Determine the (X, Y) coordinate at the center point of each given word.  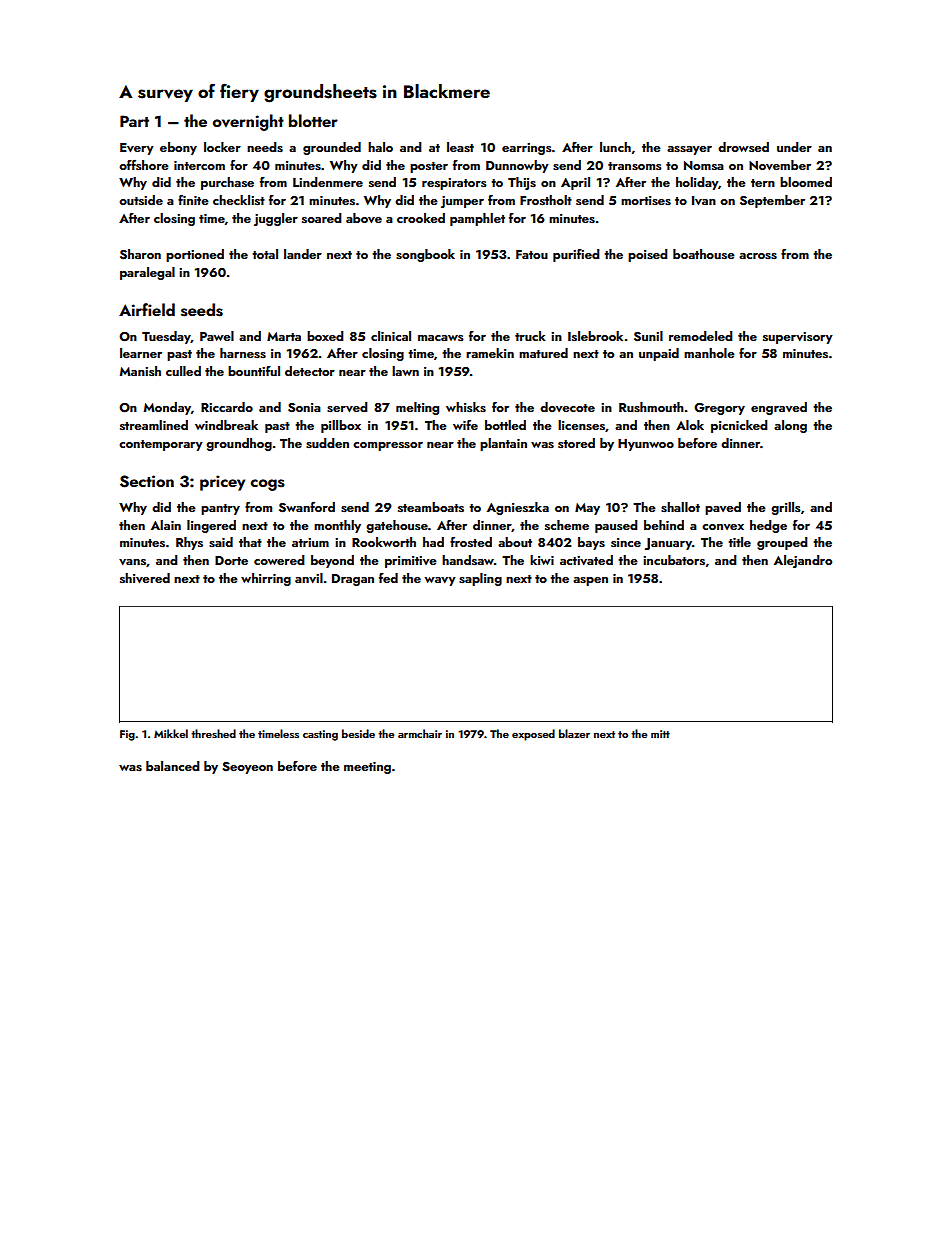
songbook (425, 255)
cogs (267, 485)
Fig (127, 735)
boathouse (704, 254)
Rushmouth (651, 407)
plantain (503, 444)
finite (193, 200)
